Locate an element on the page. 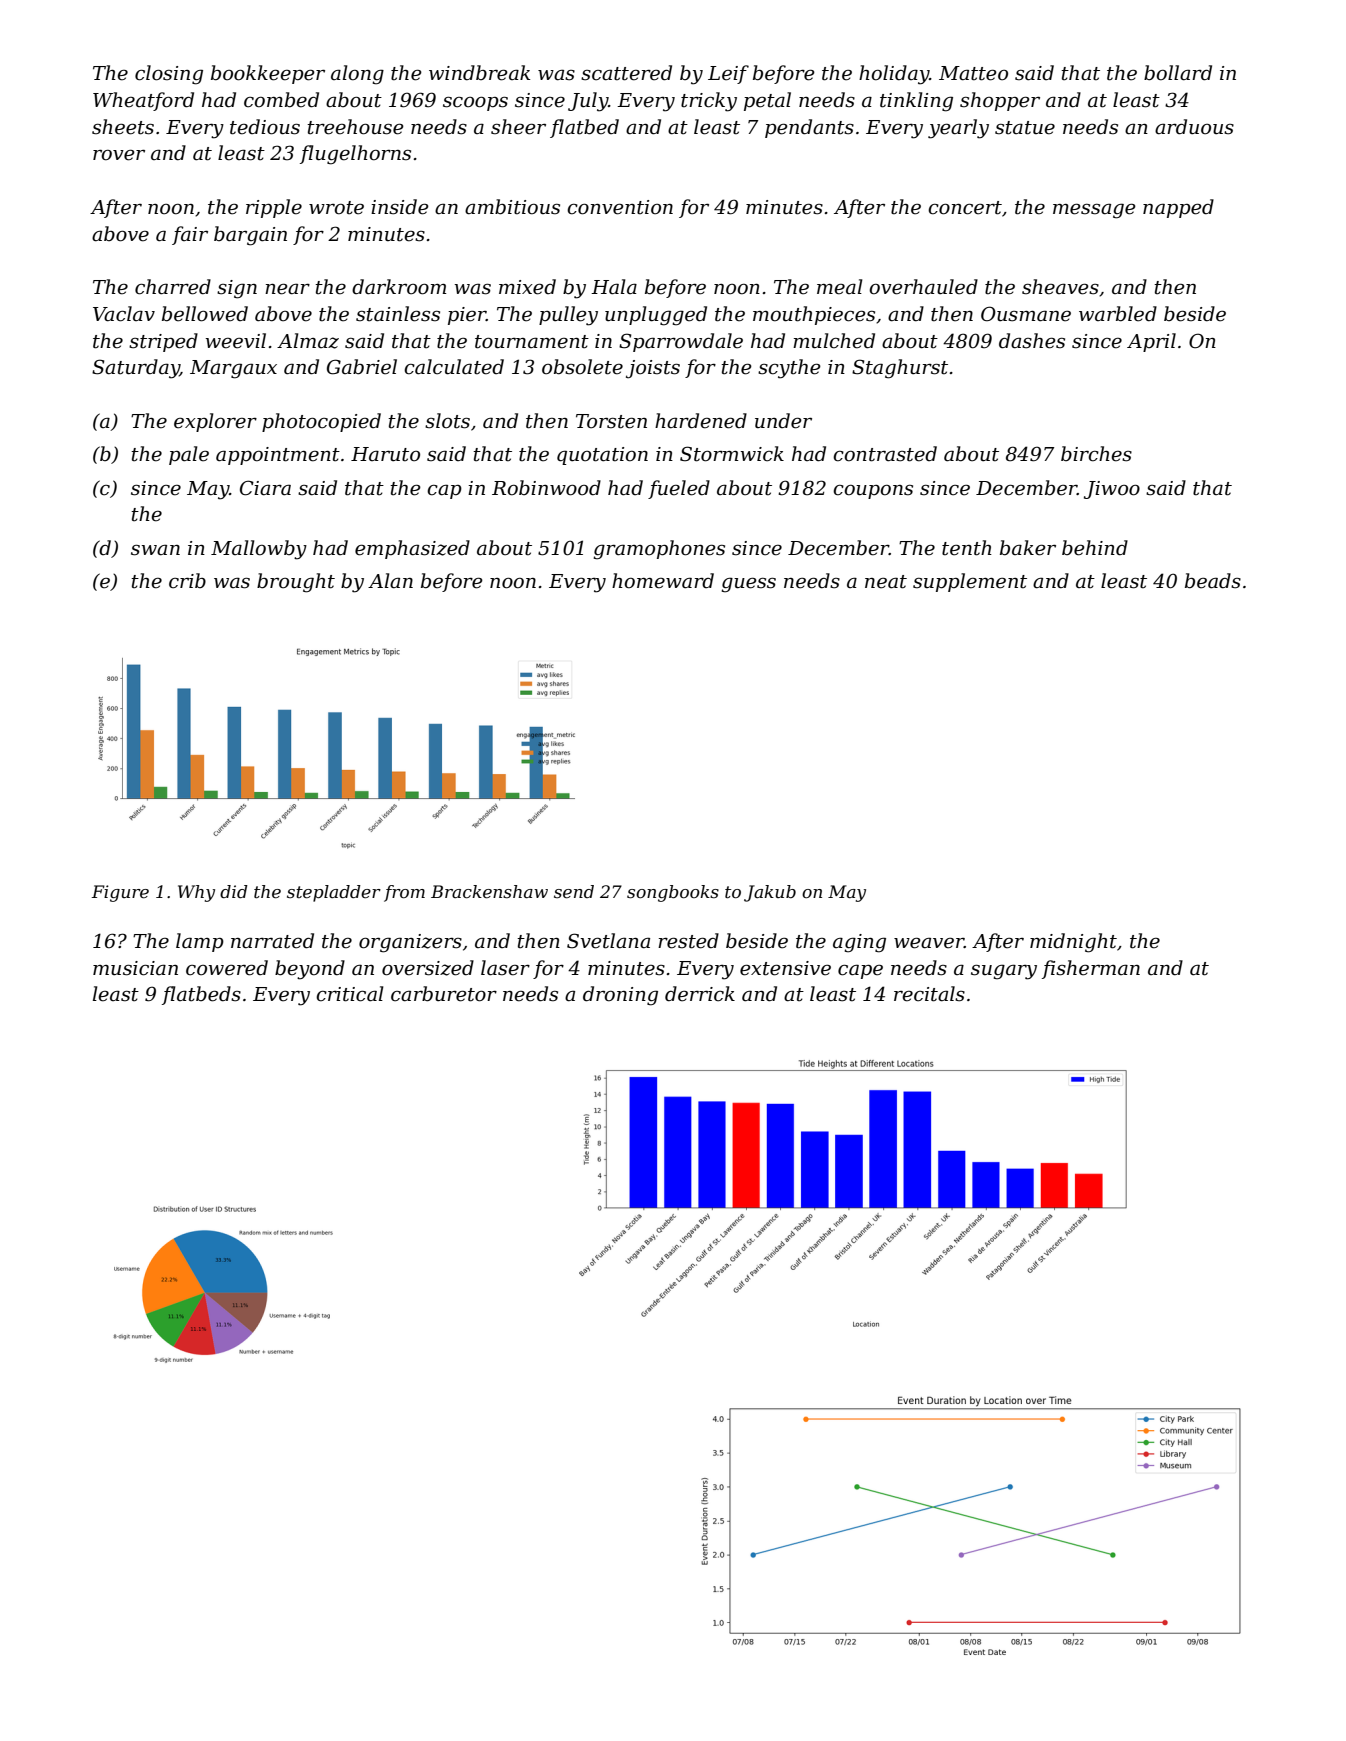 The width and height of the document is (1346, 1741). pier is located at coordinates (467, 316).
